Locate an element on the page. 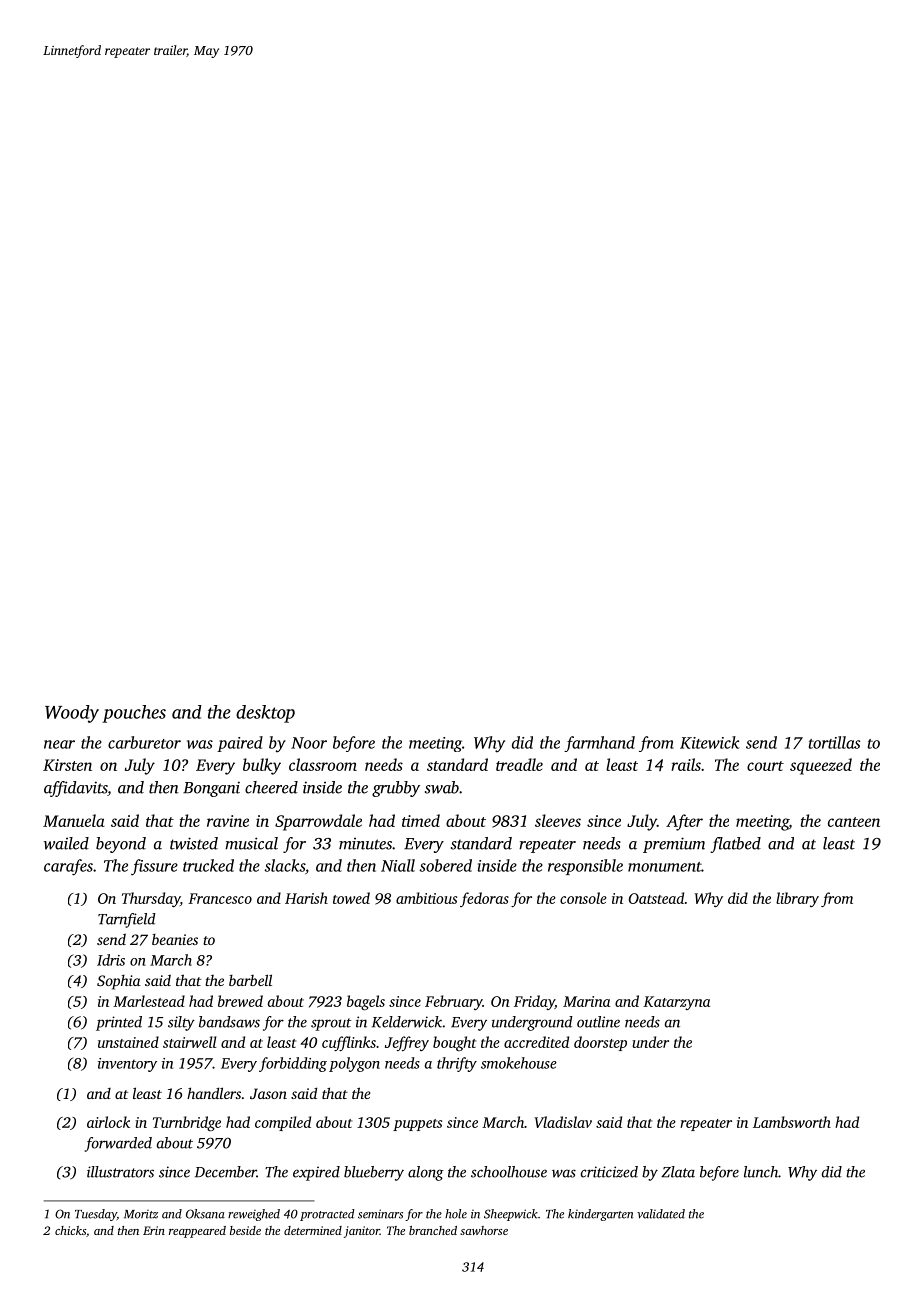 The image size is (924, 1308). lunch is located at coordinates (761, 1172).
